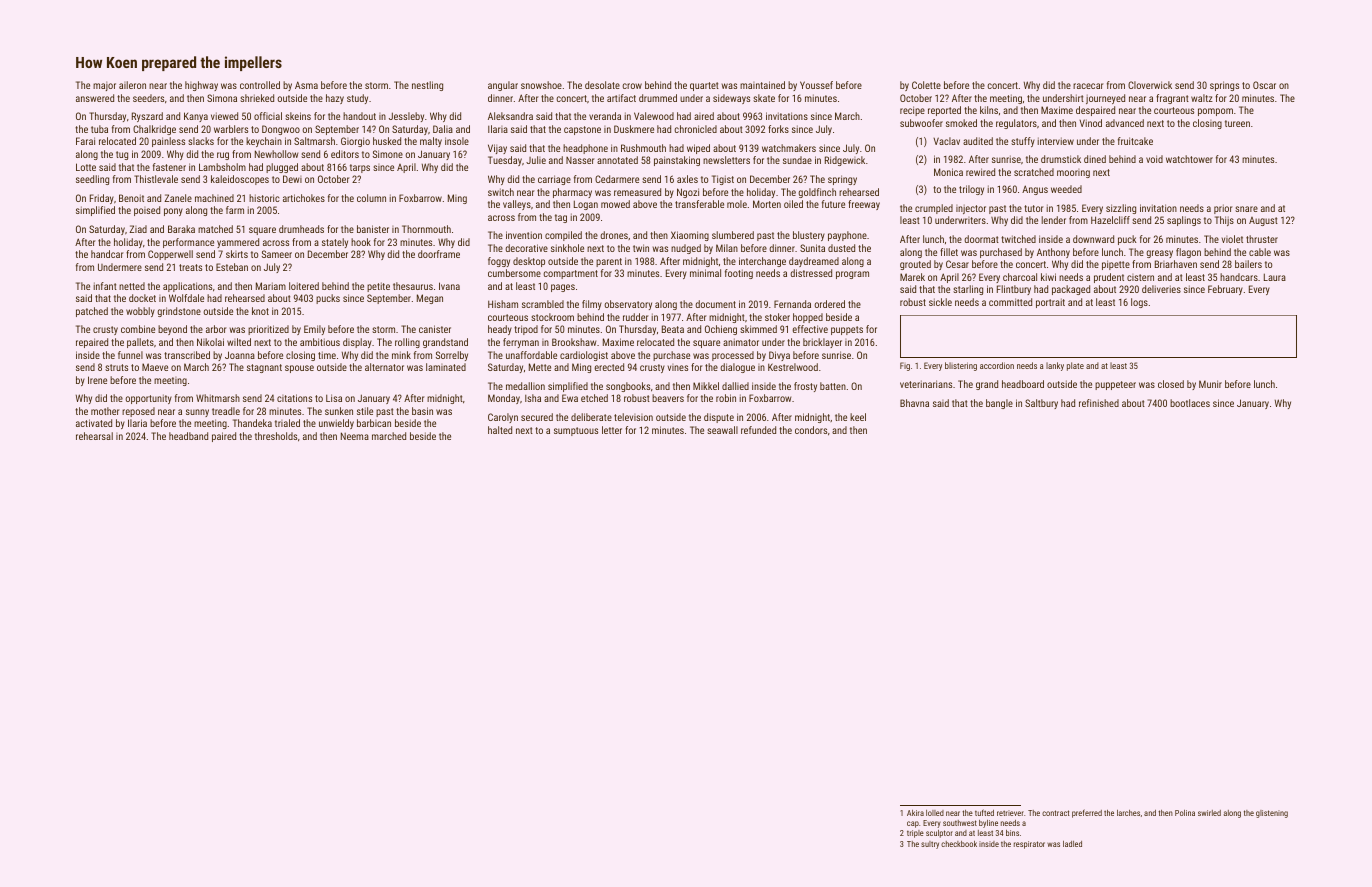  What do you see at coordinates (935, 813) in the screenshot?
I see `lolled` at bounding box center [935, 813].
